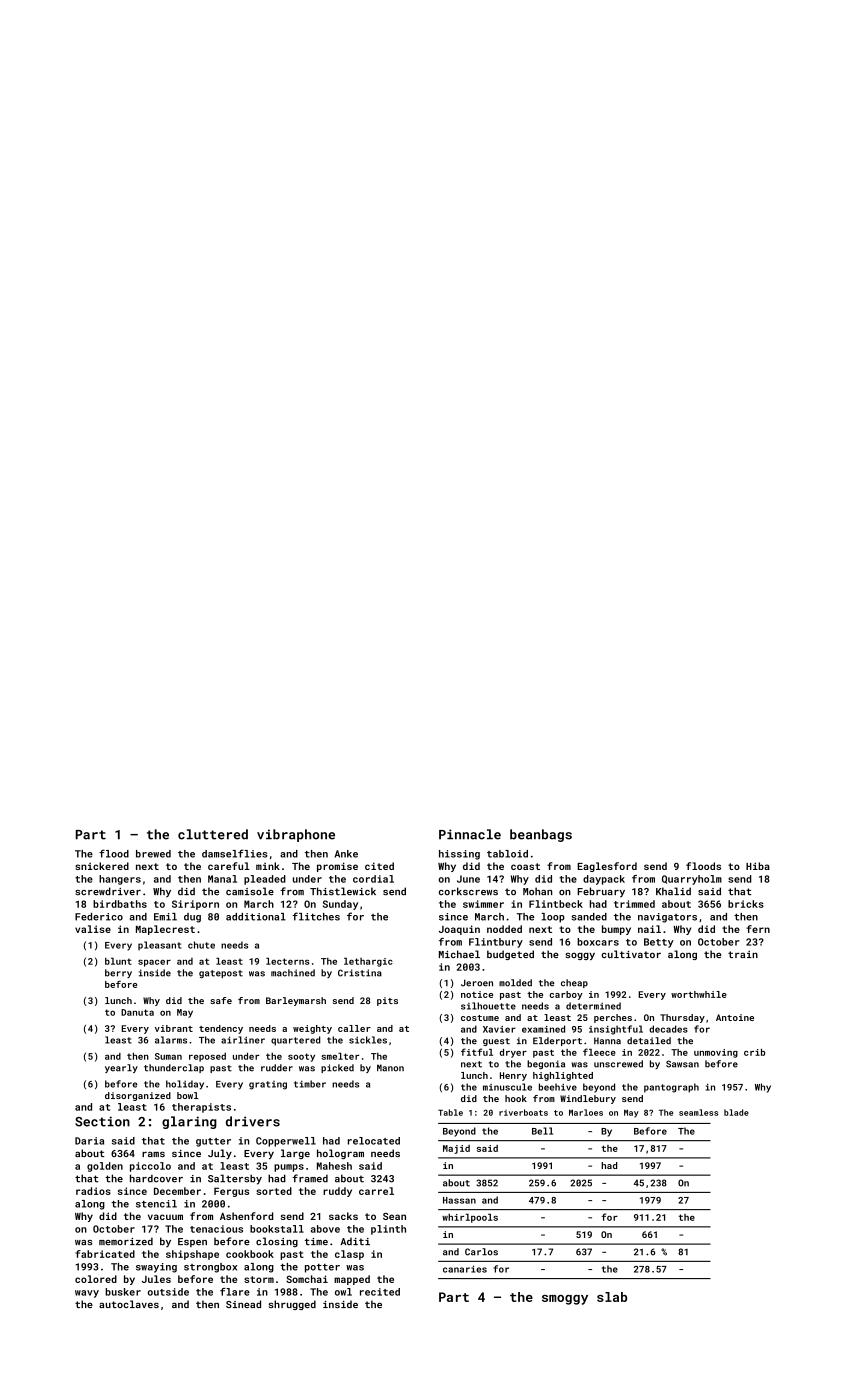 This document has width=849, height=1400. What do you see at coordinates (368, 962) in the document?
I see `lethargic` at bounding box center [368, 962].
